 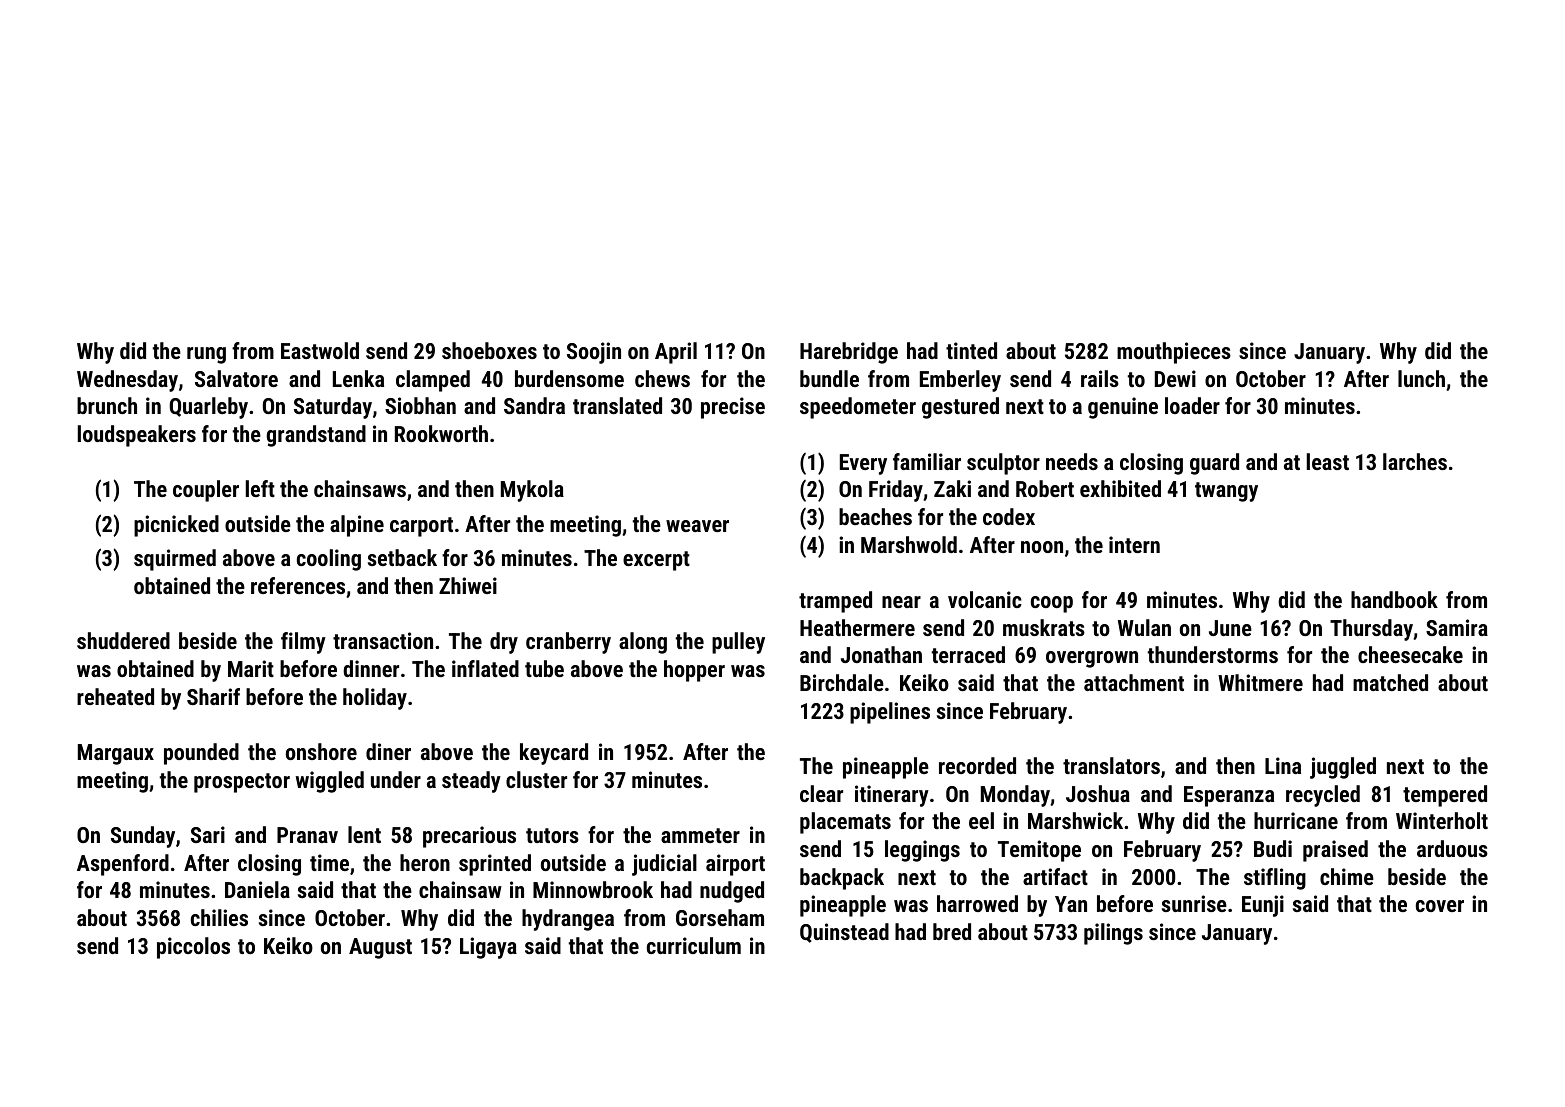 I want to click on shuddered, so click(x=123, y=640).
